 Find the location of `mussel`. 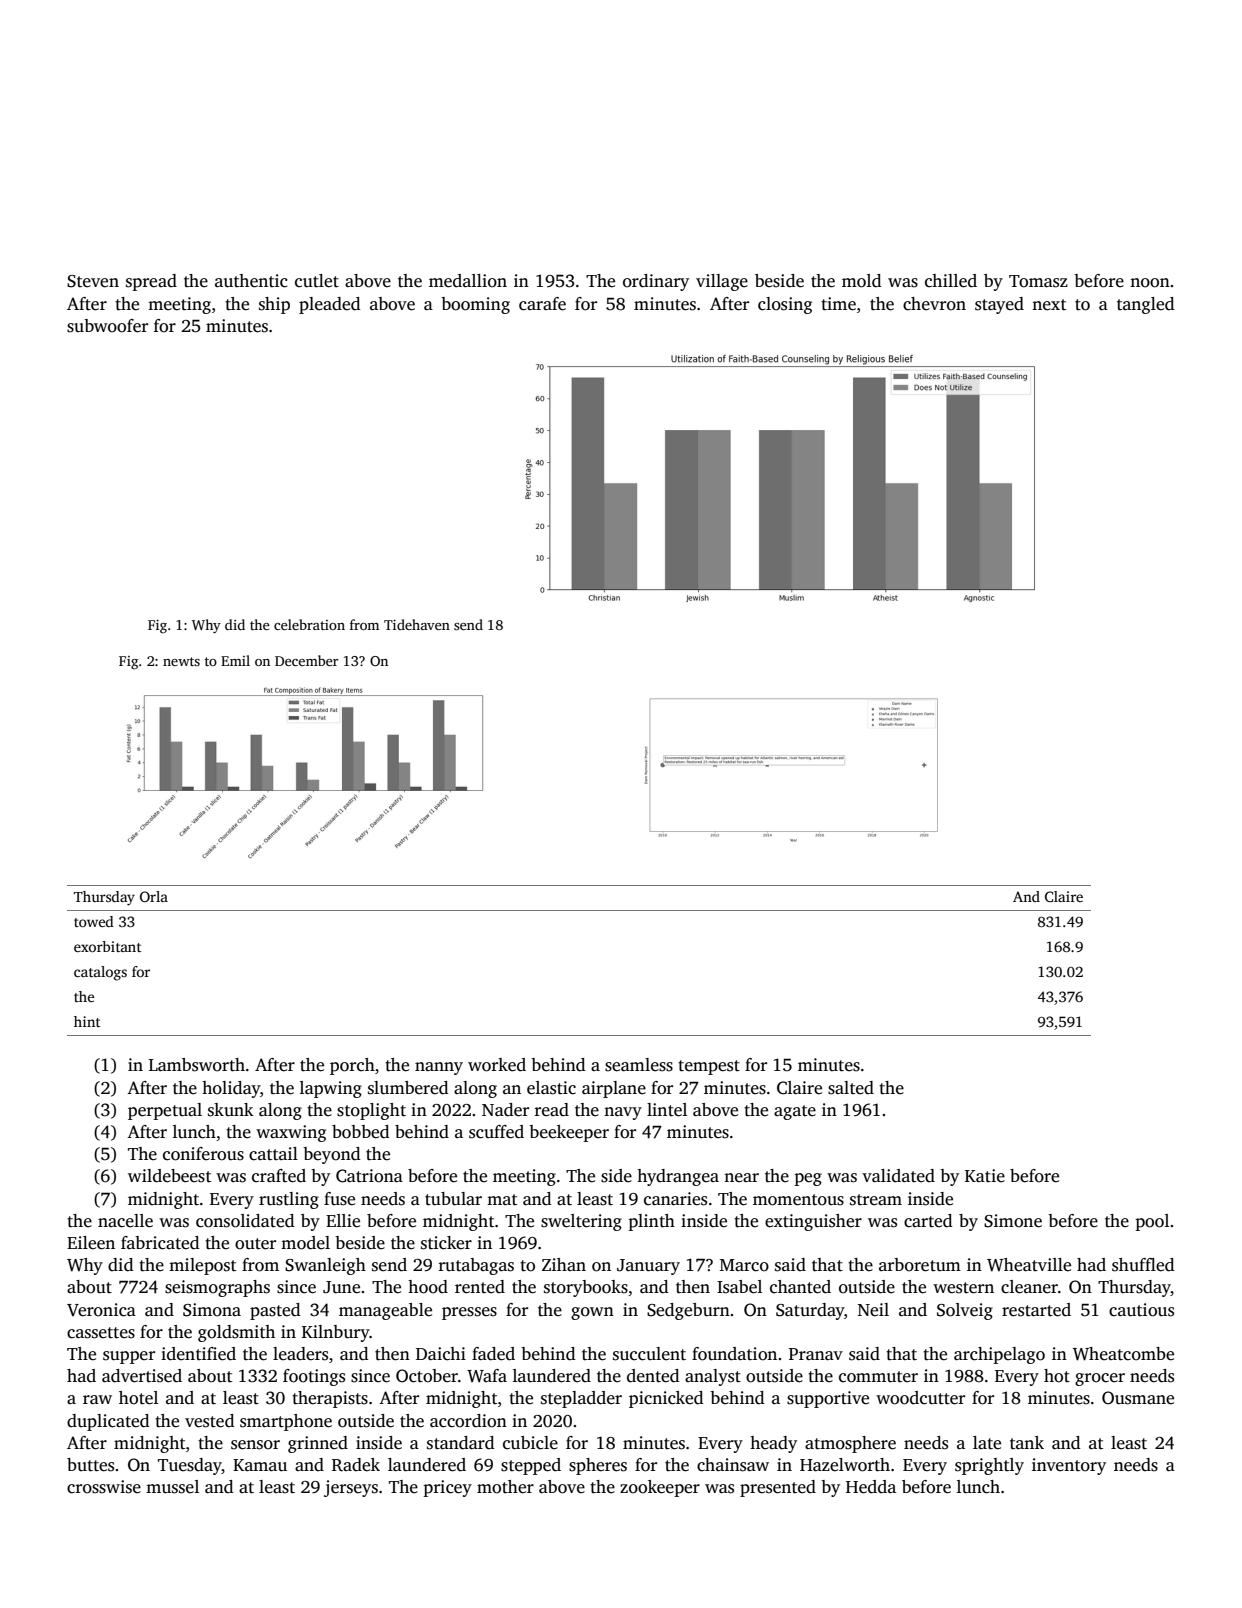

mussel is located at coordinates (172, 1487).
